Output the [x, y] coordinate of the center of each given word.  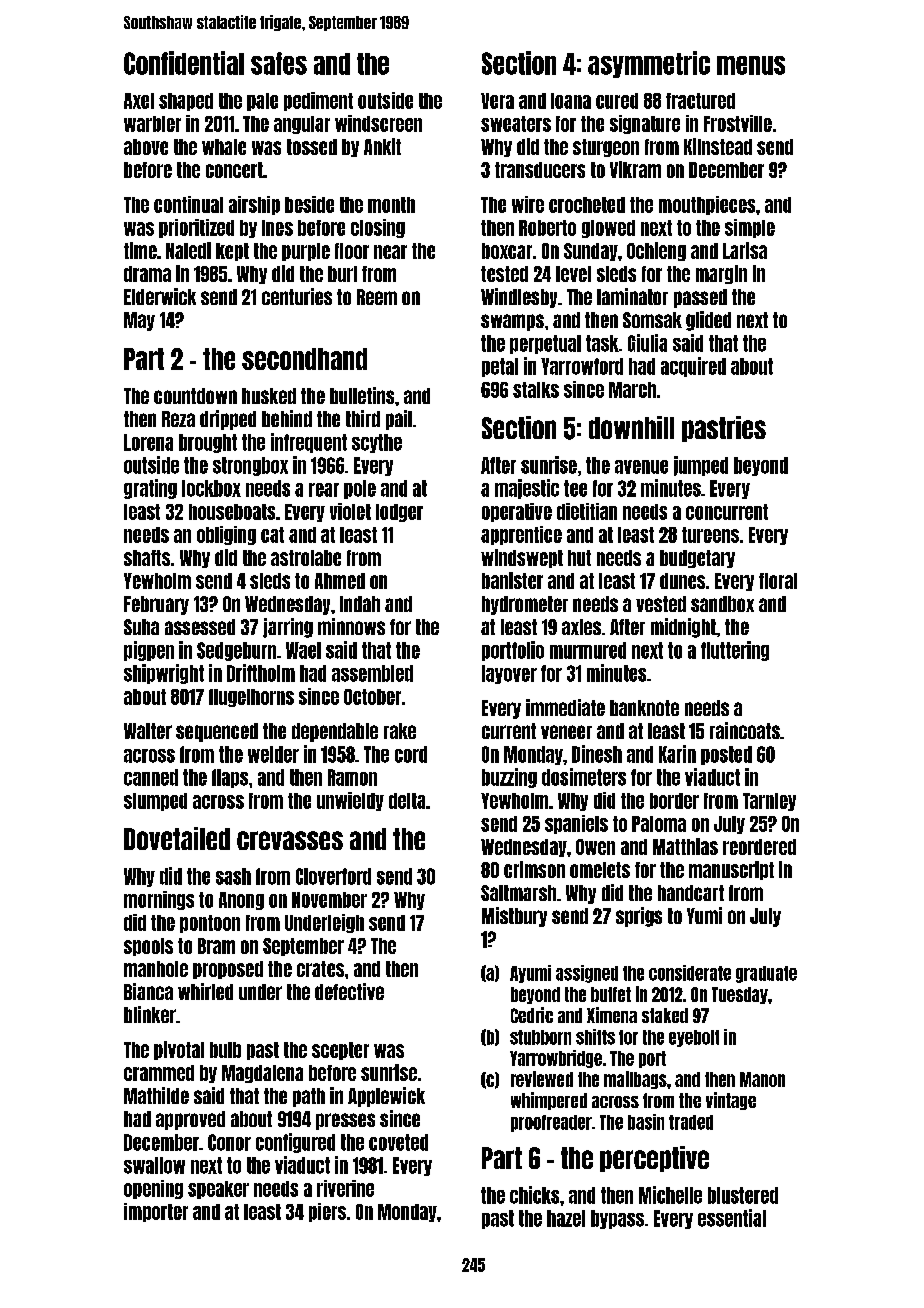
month [391, 205]
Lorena [148, 442]
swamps [512, 322]
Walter [148, 731]
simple [750, 228]
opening [153, 1189]
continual [188, 204]
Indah [360, 604]
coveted [398, 1142]
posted [726, 755]
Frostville [738, 123]
